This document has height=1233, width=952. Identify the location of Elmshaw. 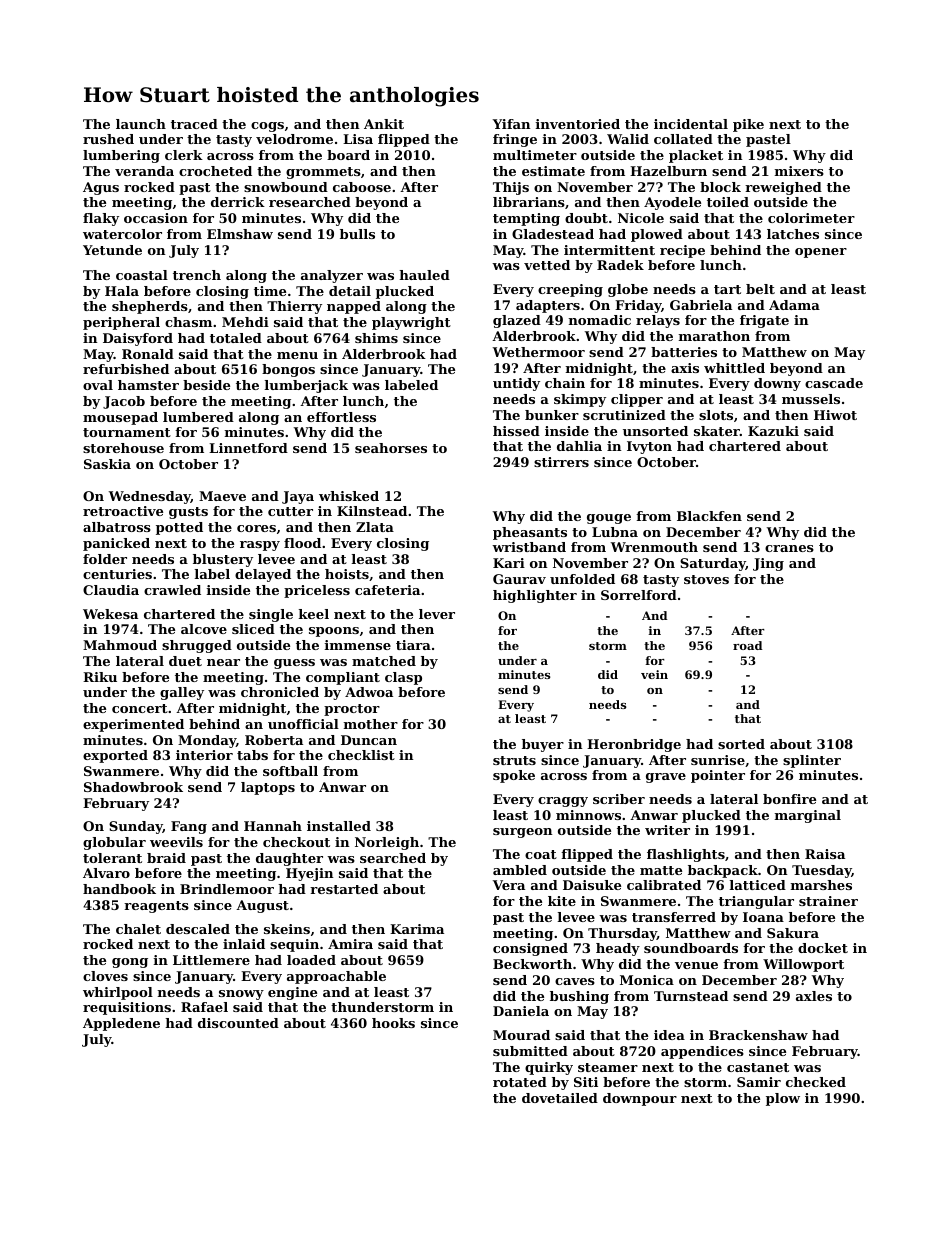
(240, 234).
